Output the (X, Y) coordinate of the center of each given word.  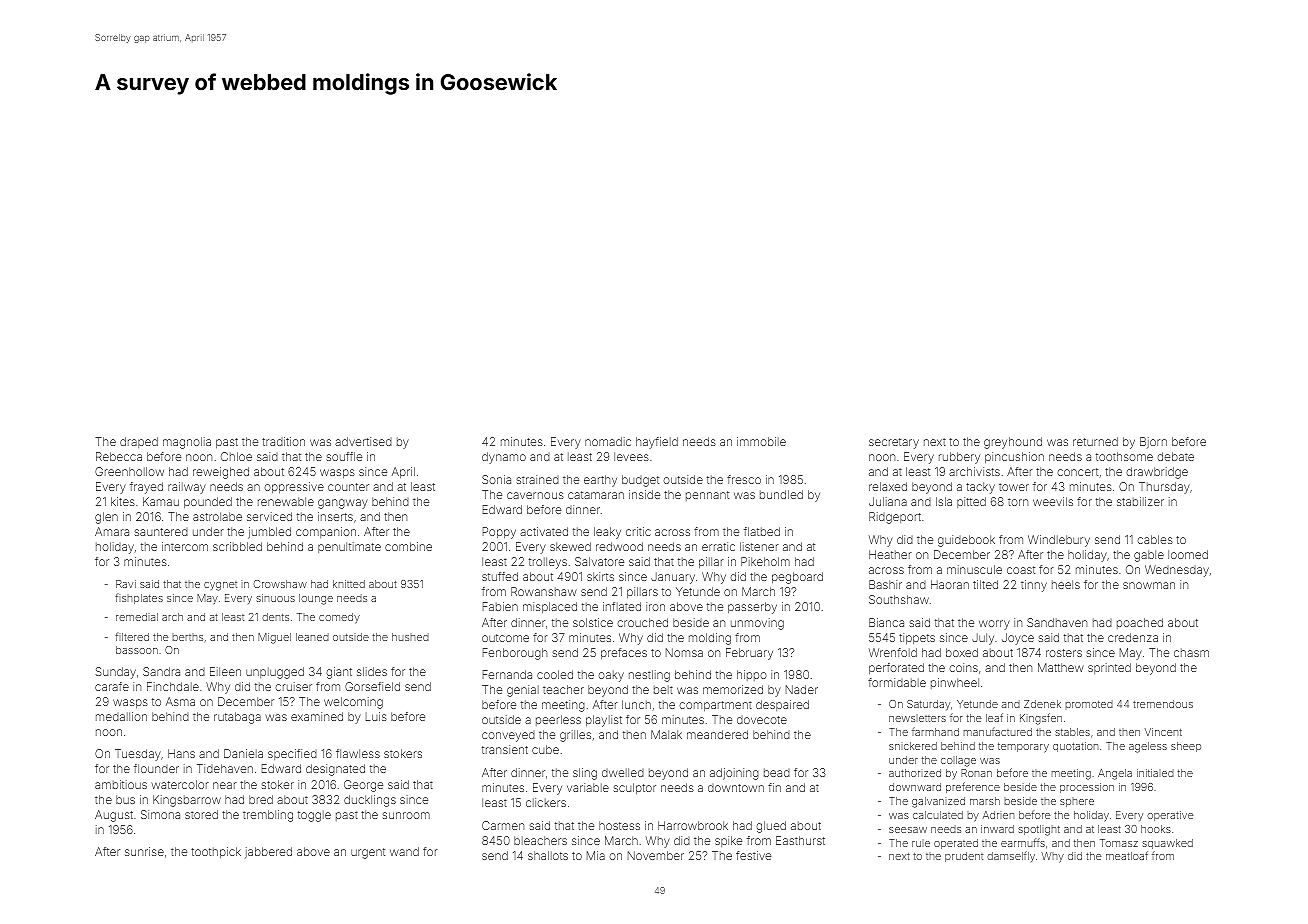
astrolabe (217, 516)
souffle (344, 456)
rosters (1064, 653)
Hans (181, 753)
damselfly (1011, 856)
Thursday (1164, 488)
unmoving (757, 624)
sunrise (144, 851)
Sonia (496, 479)
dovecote (762, 720)
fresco (744, 479)
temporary (1023, 748)
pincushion (1014, 457)
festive (753, 855)
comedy (339, 618)
